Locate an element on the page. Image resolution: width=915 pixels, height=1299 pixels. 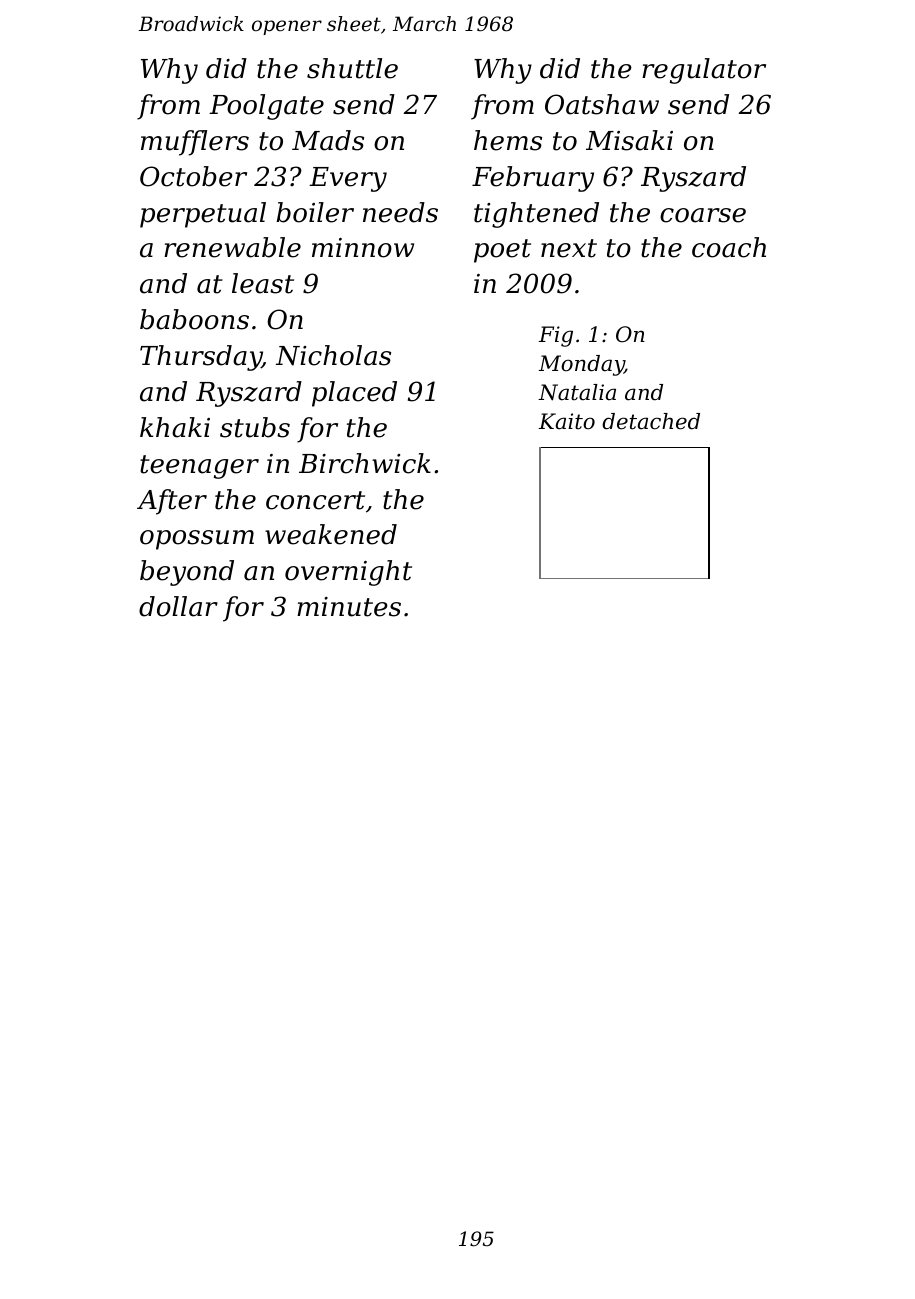
hems is located at coordinates (508, 140).
